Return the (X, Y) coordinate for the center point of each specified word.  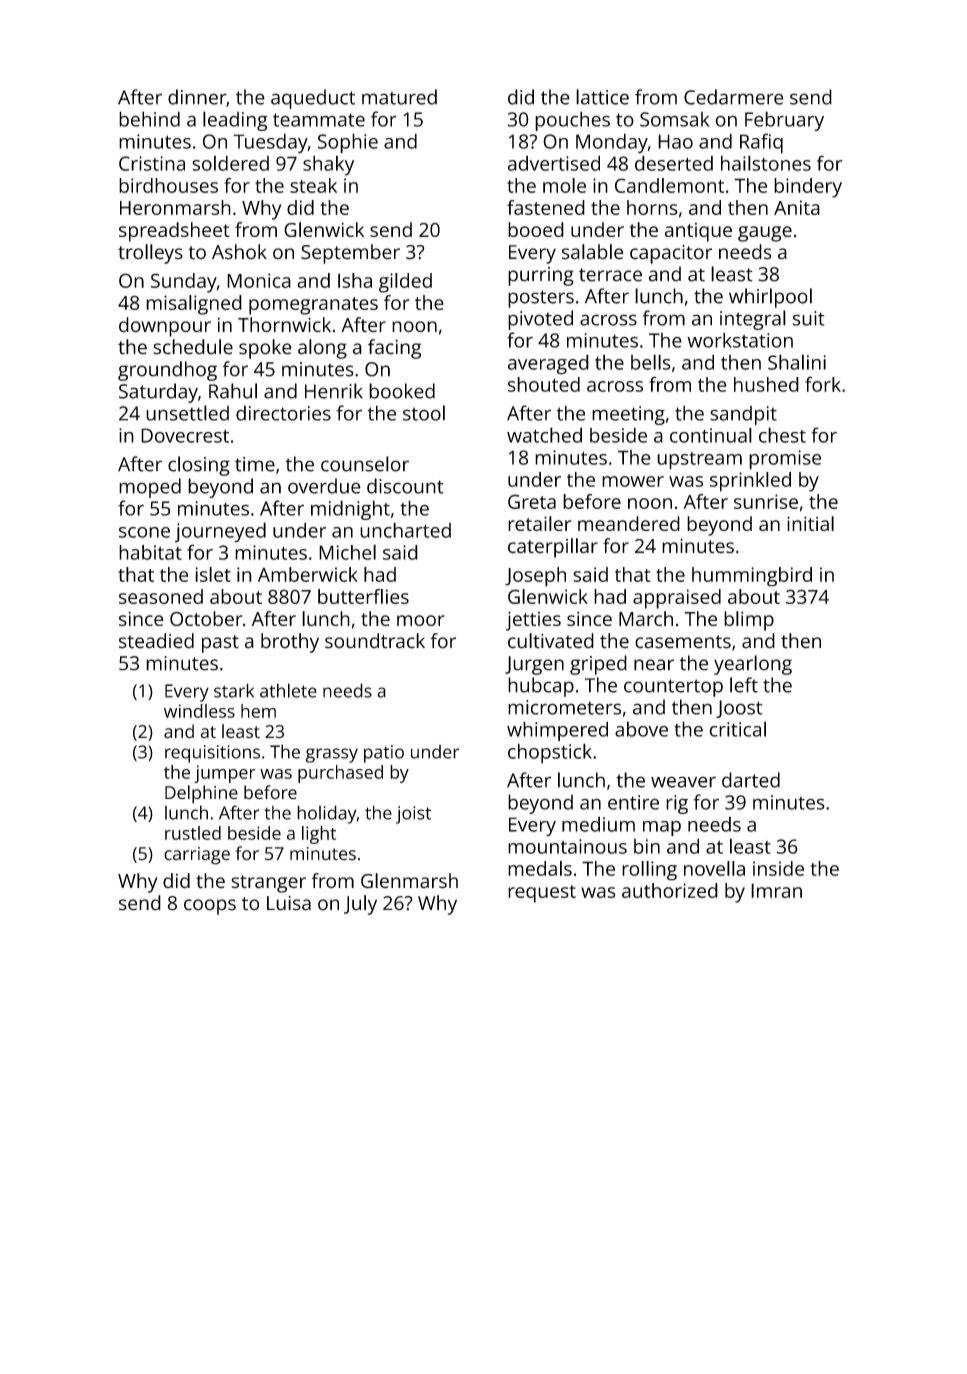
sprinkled (750, 482)
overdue (324, 486)
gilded (405, 283)
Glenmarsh (409, 881)
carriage (197, 856)
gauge (765, 234)
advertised (554, 163)
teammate (319, 120)
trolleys (150, 254)
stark (234, 690)
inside (778, 868)
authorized (670, 890)
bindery (808, 188)
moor (421, 620)
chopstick (550, 753)
